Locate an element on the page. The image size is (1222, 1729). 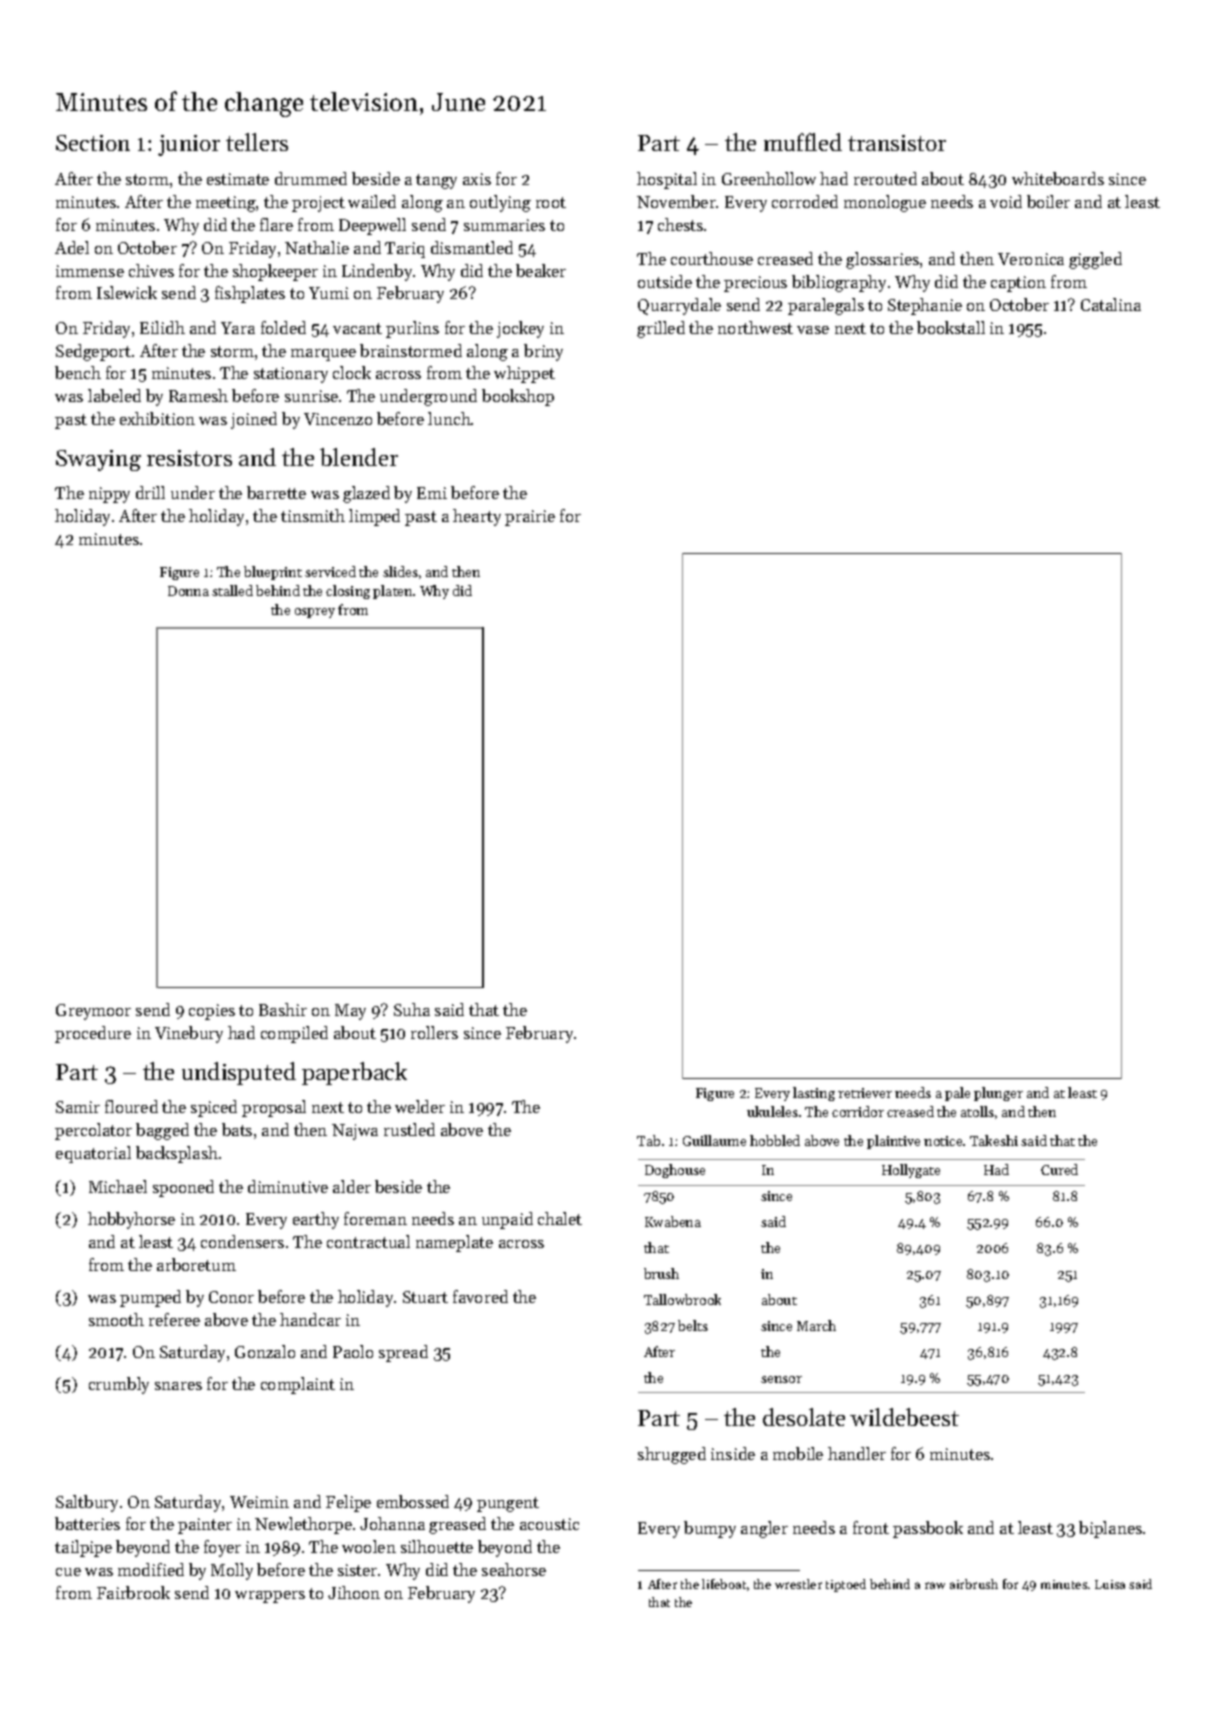
Jihoon is located at coordinates (354, 1592).
